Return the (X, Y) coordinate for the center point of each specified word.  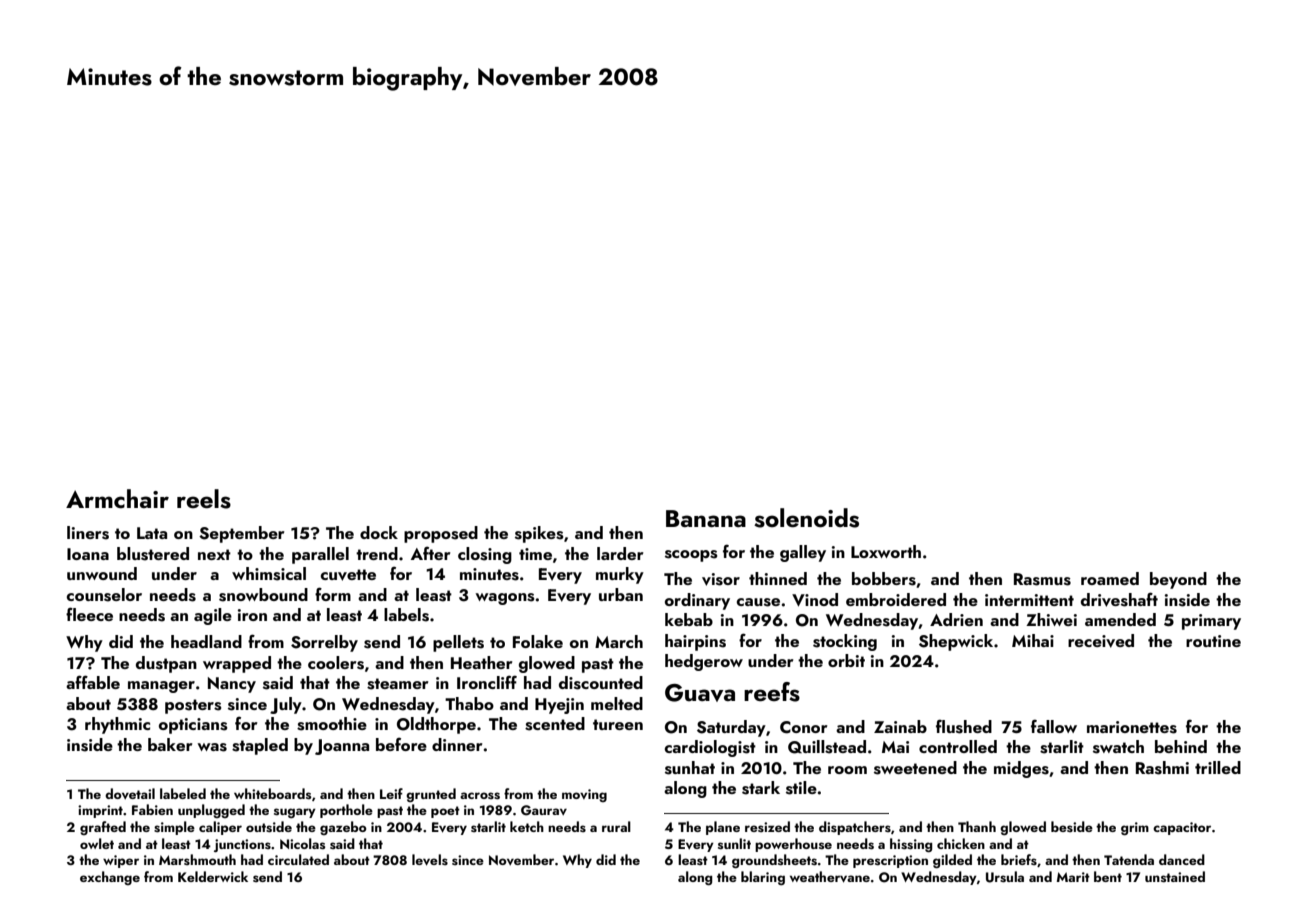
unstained (1175, 876)
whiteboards (272, 793)
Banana (706, 518)
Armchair (117, 498)
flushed (964, 726)
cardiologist (710, 748)
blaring (763, 878)
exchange (110, 878)
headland (206, 641)
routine (1213, 641)
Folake (538, 641)
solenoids (806, 518)
